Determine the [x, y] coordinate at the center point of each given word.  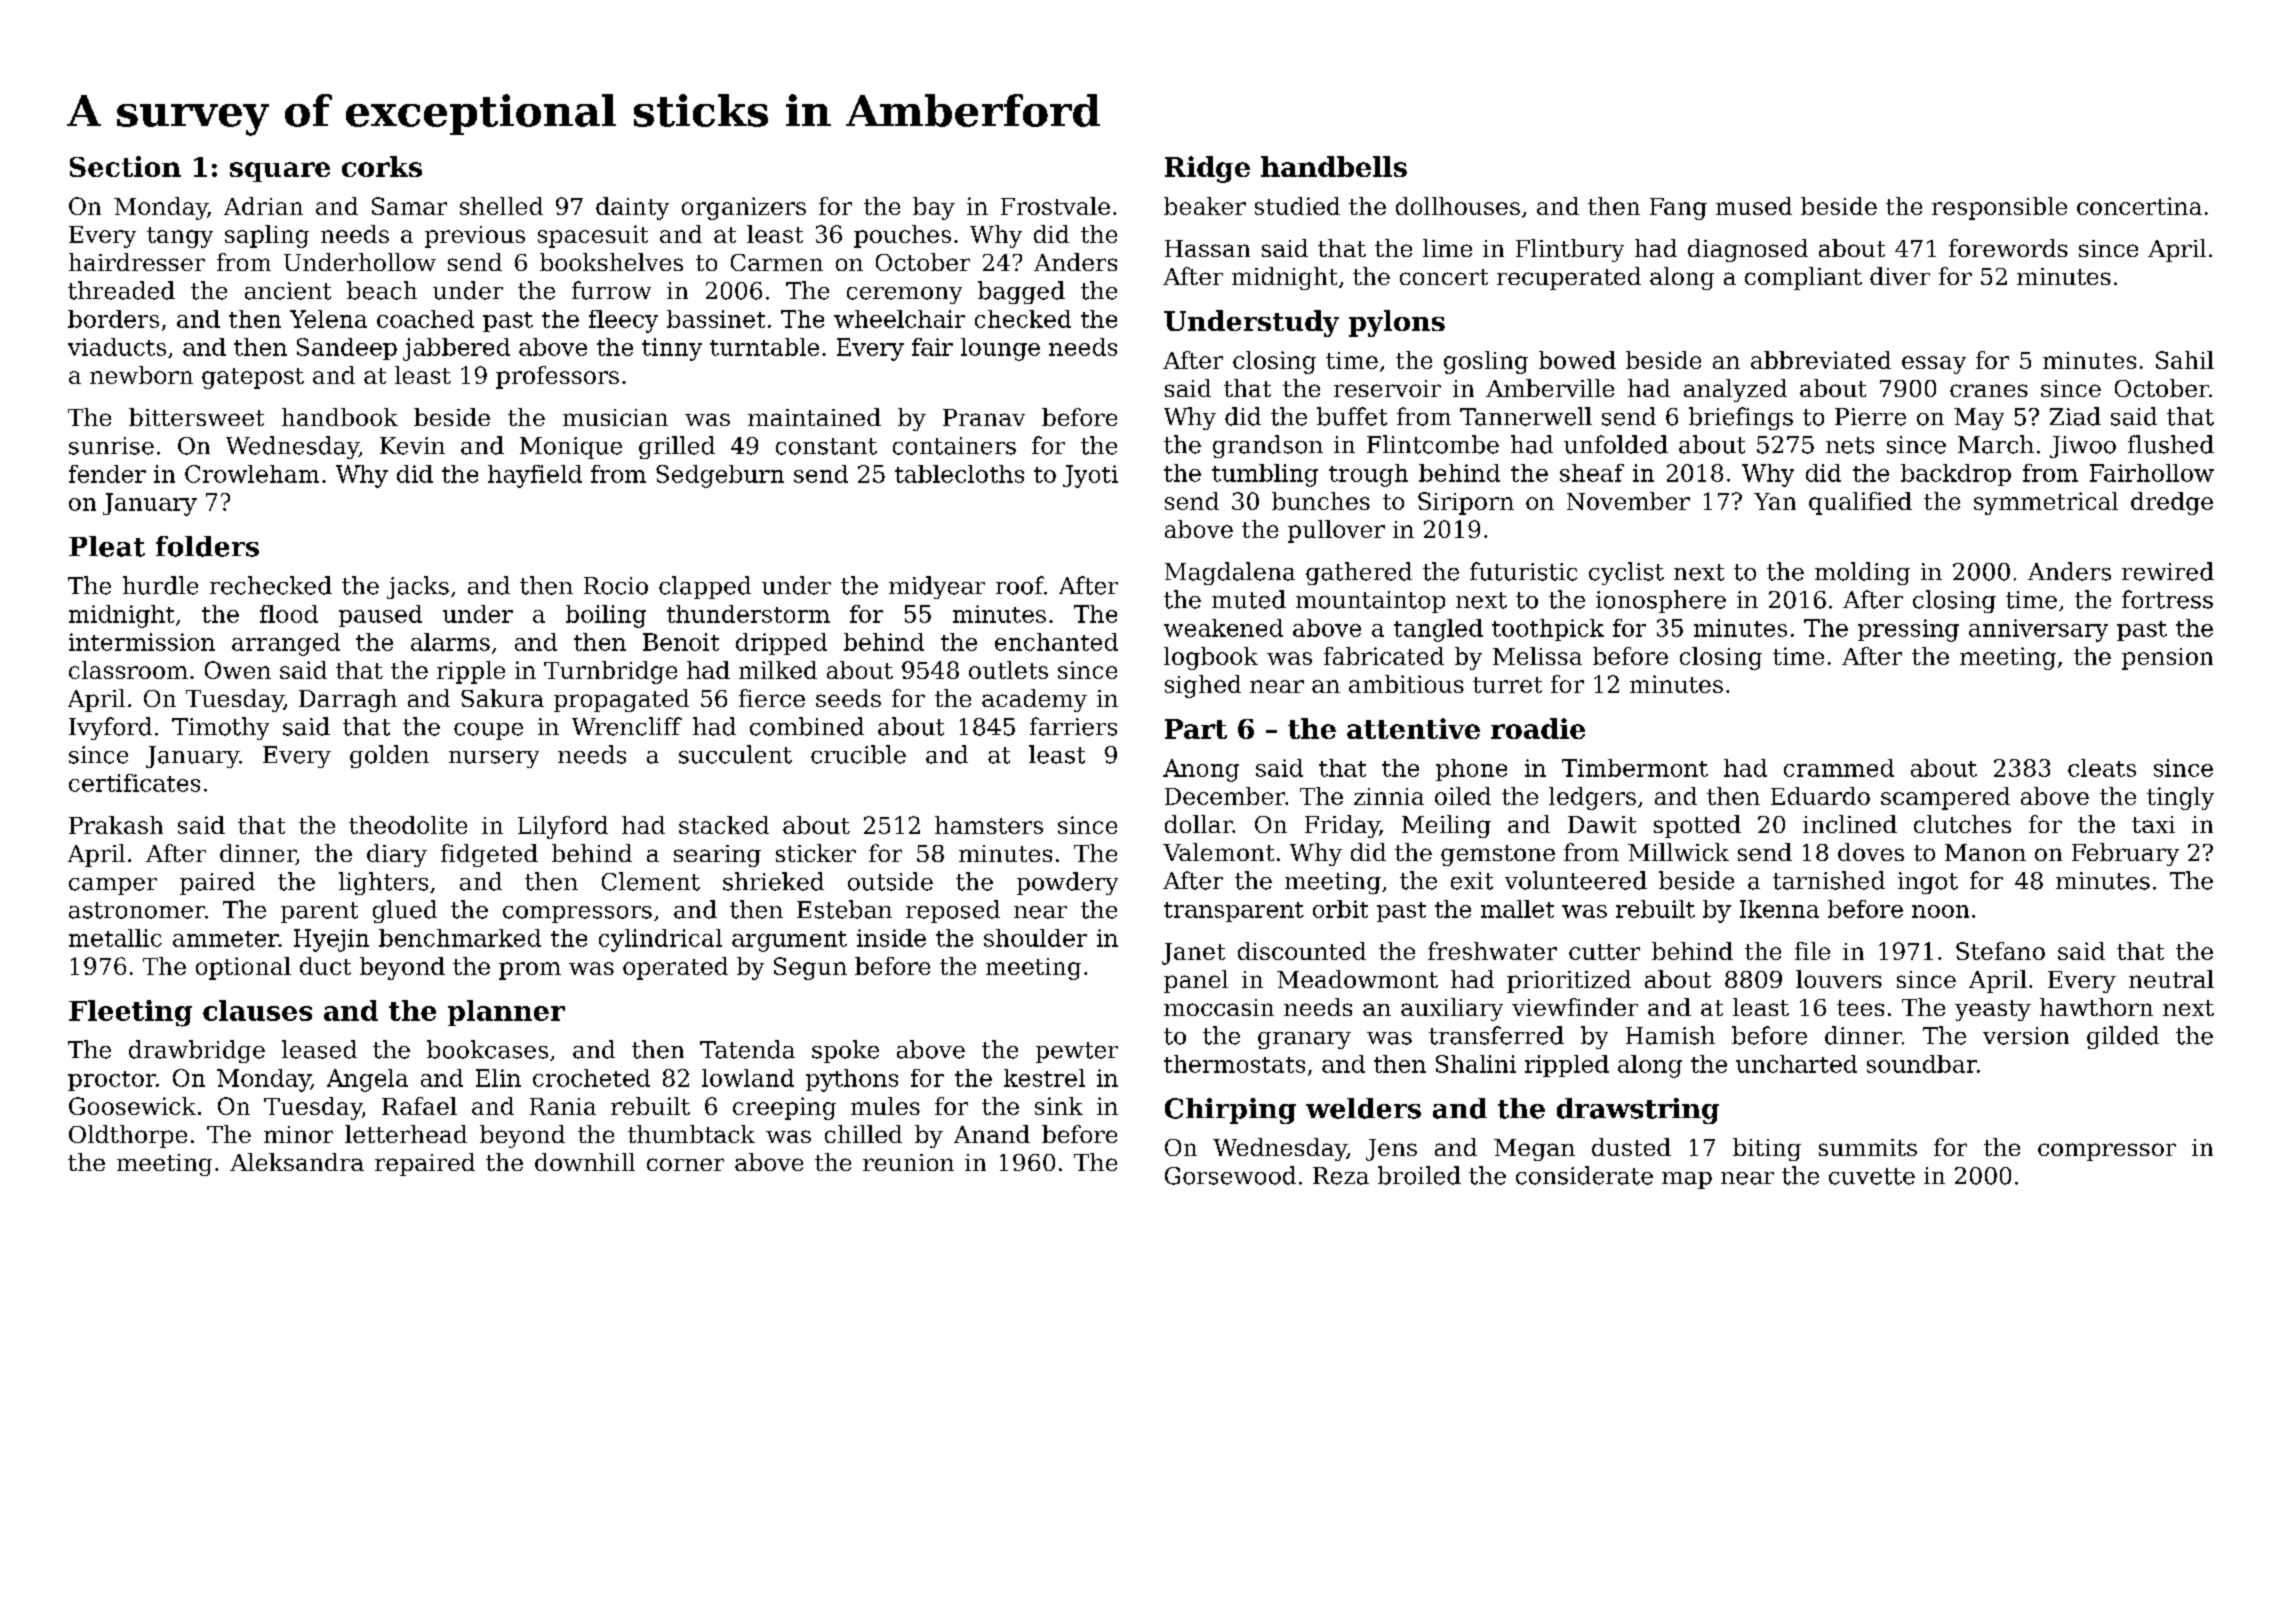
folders [207, 546]
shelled [501, 206]
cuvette [1872, 1176]
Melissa [1537, 656]
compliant [1803, 278]
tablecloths [959, 474]
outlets [1008, 670]
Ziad [2075, 416]
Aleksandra [297, 1162]
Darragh [348, 700]
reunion [908, 1162]
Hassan [1207, 248]
